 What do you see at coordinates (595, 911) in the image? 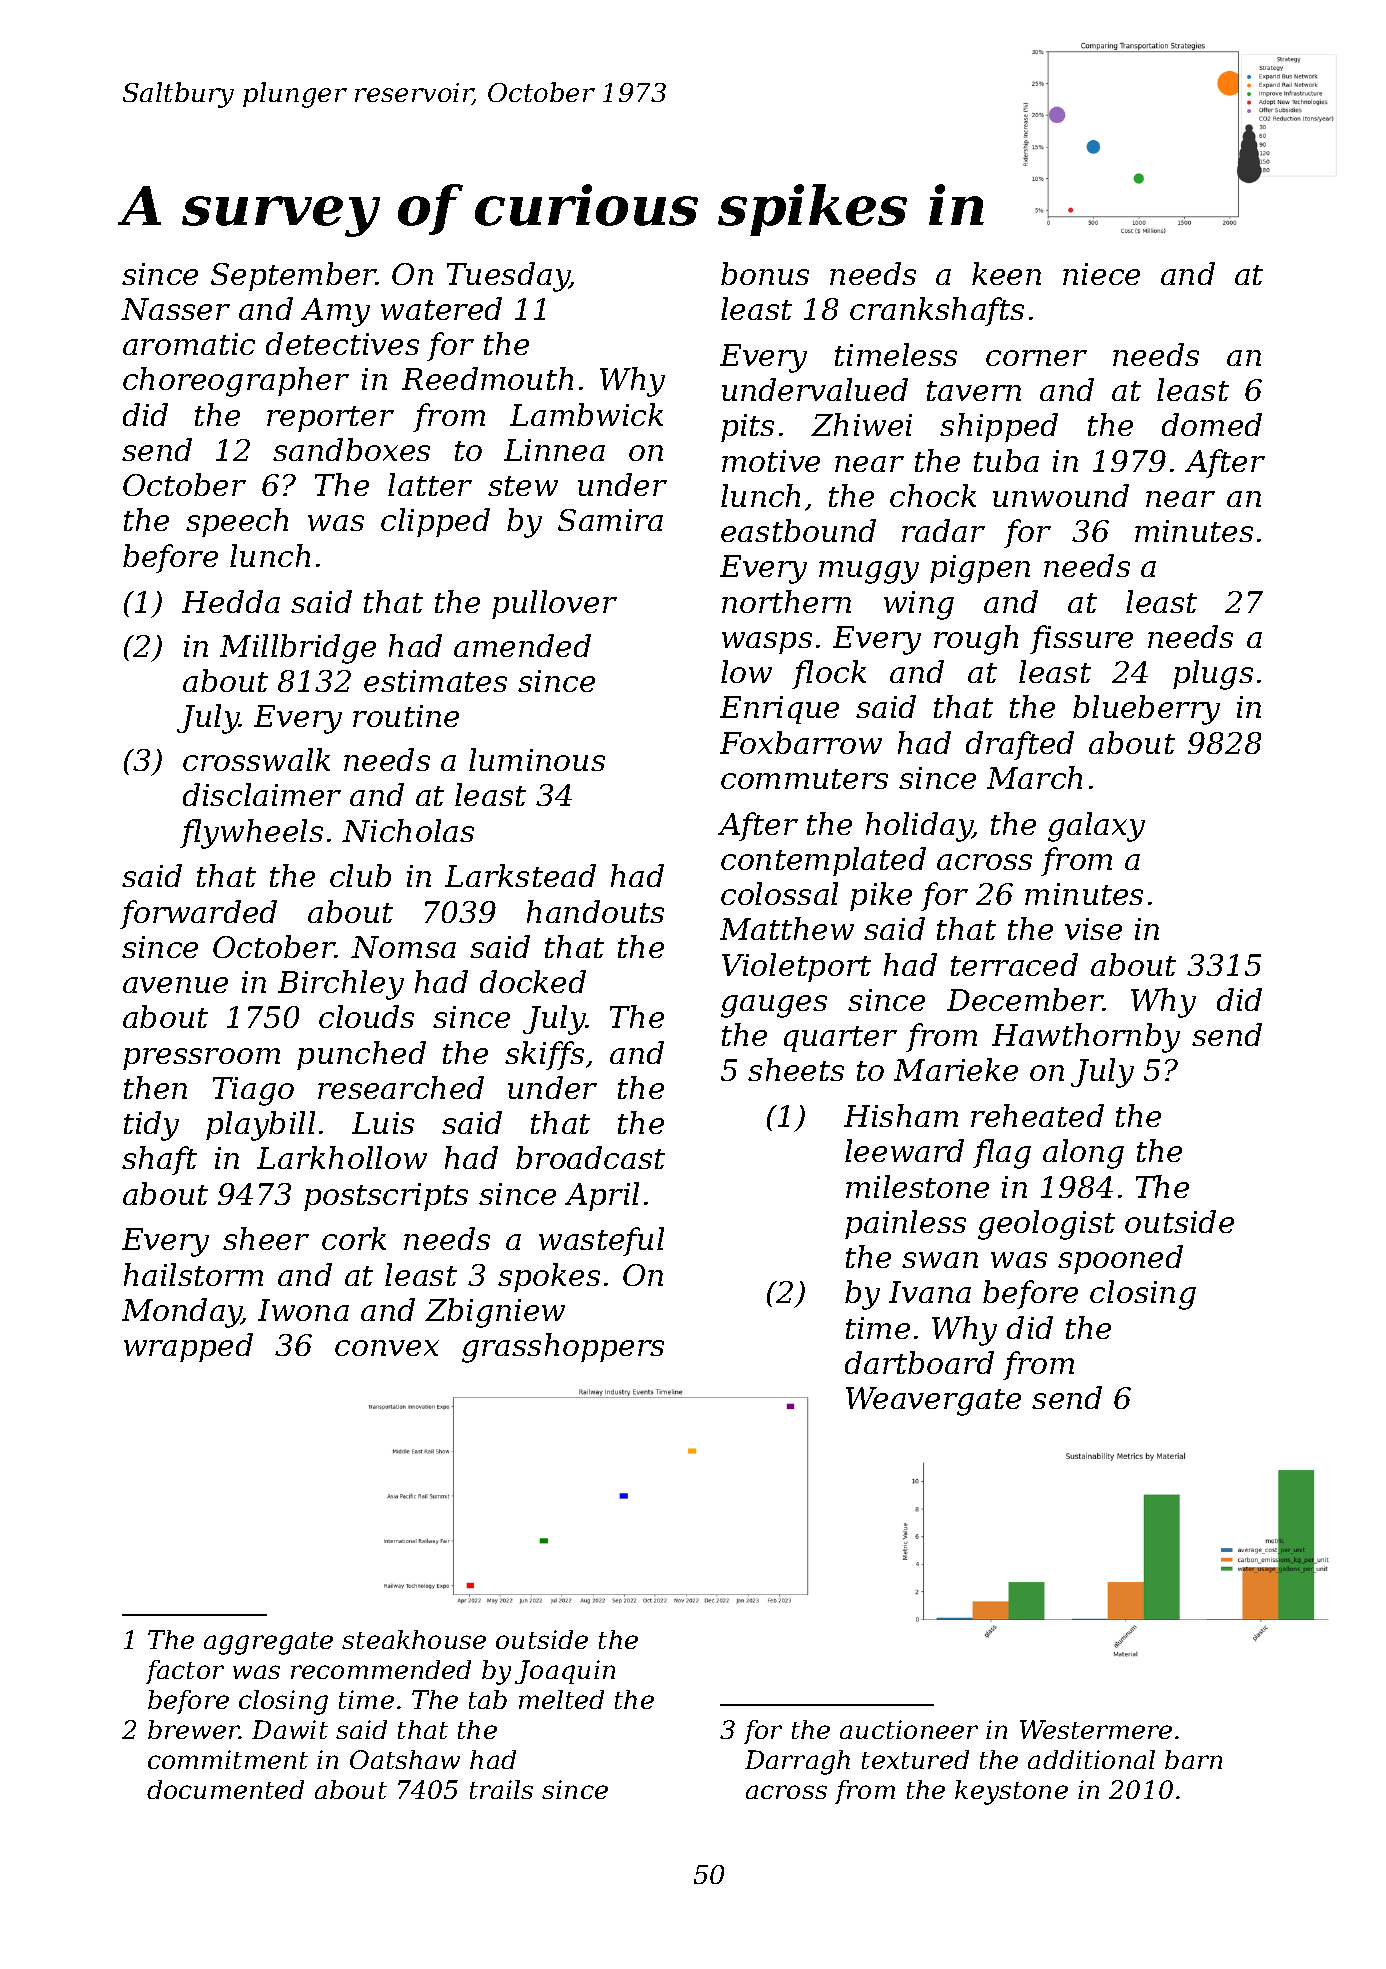
I see `handouts` at bounding box center [595, 911].
